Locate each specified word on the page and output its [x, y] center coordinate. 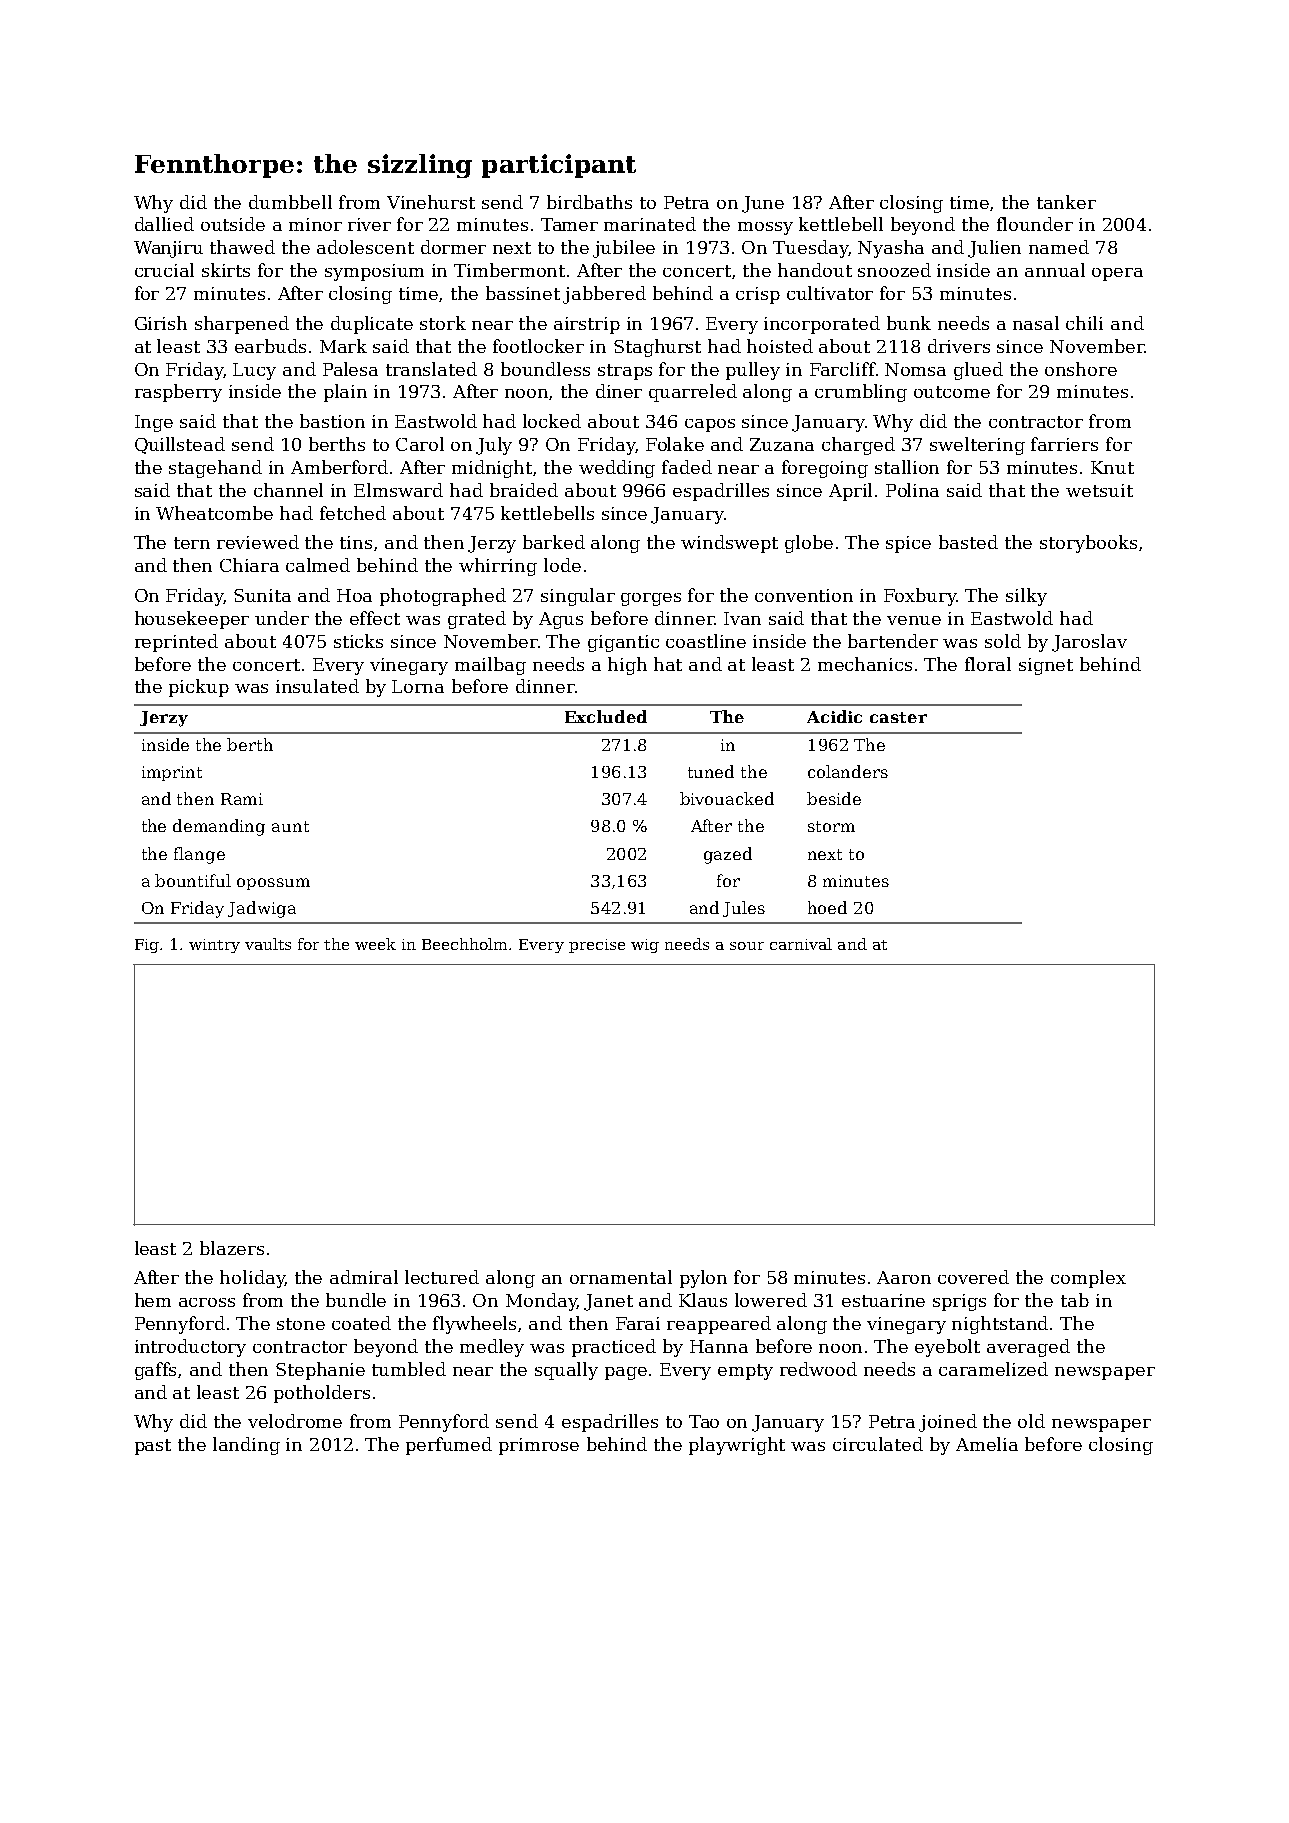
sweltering [977, 446]
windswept [729, 544]
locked [552, 421]
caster [898, 717]
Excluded [606, 716]
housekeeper [192, 620]
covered [973, 1277]
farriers [1064, 444]
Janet [608, 1302]
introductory [190, 1348]
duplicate [372, 325]
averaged [1028, 1348]
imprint [172, 773]
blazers [232, 1248]
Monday [541, 1302]
